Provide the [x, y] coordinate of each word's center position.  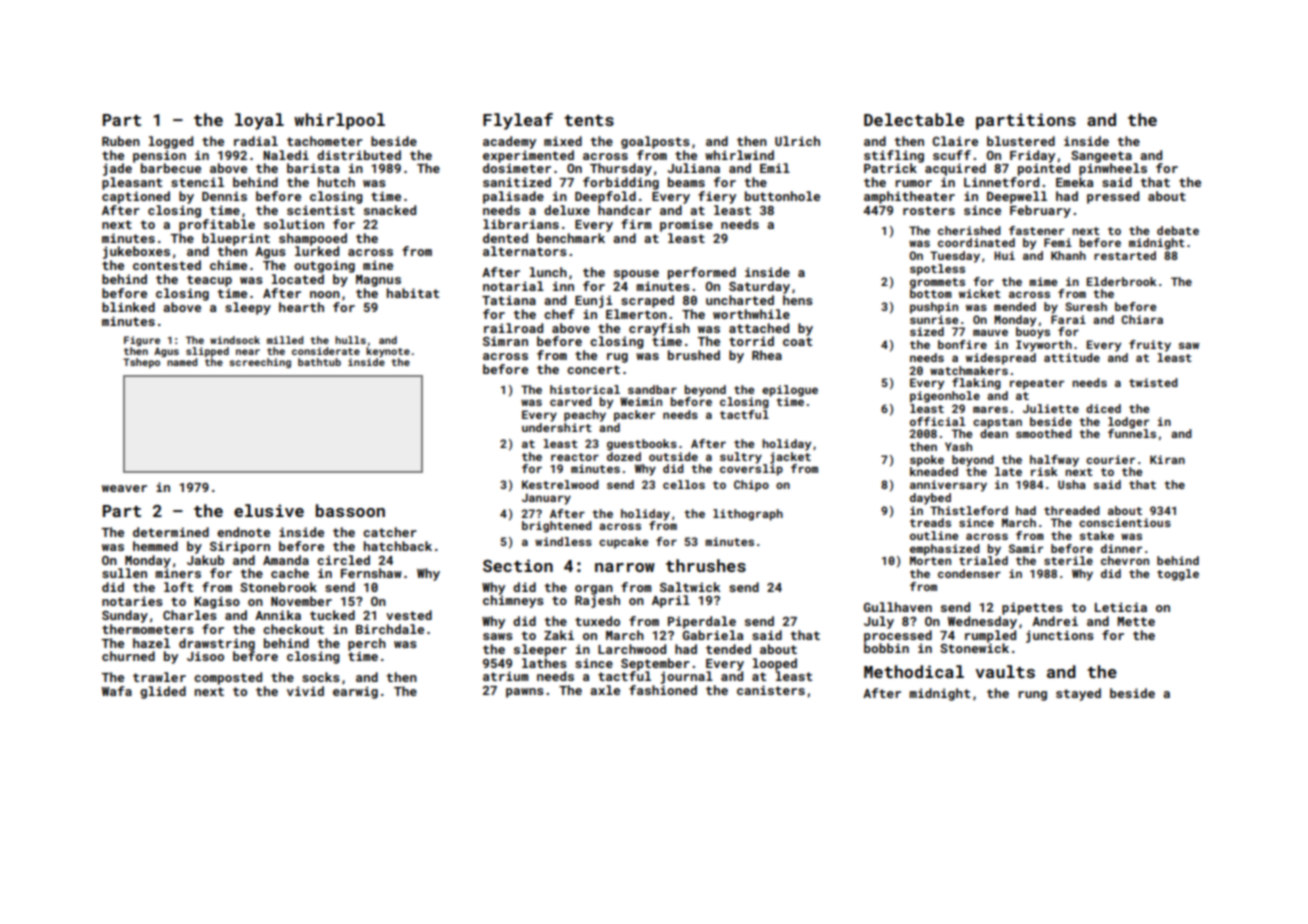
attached [759, 328]
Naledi [286, 155]
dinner [1121, 548]
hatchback [398, 546]
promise [686, 225]
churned [128, 656]
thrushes [706, 565]
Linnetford [1001, 182]
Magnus [378, 281]
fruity [1150, 346]
